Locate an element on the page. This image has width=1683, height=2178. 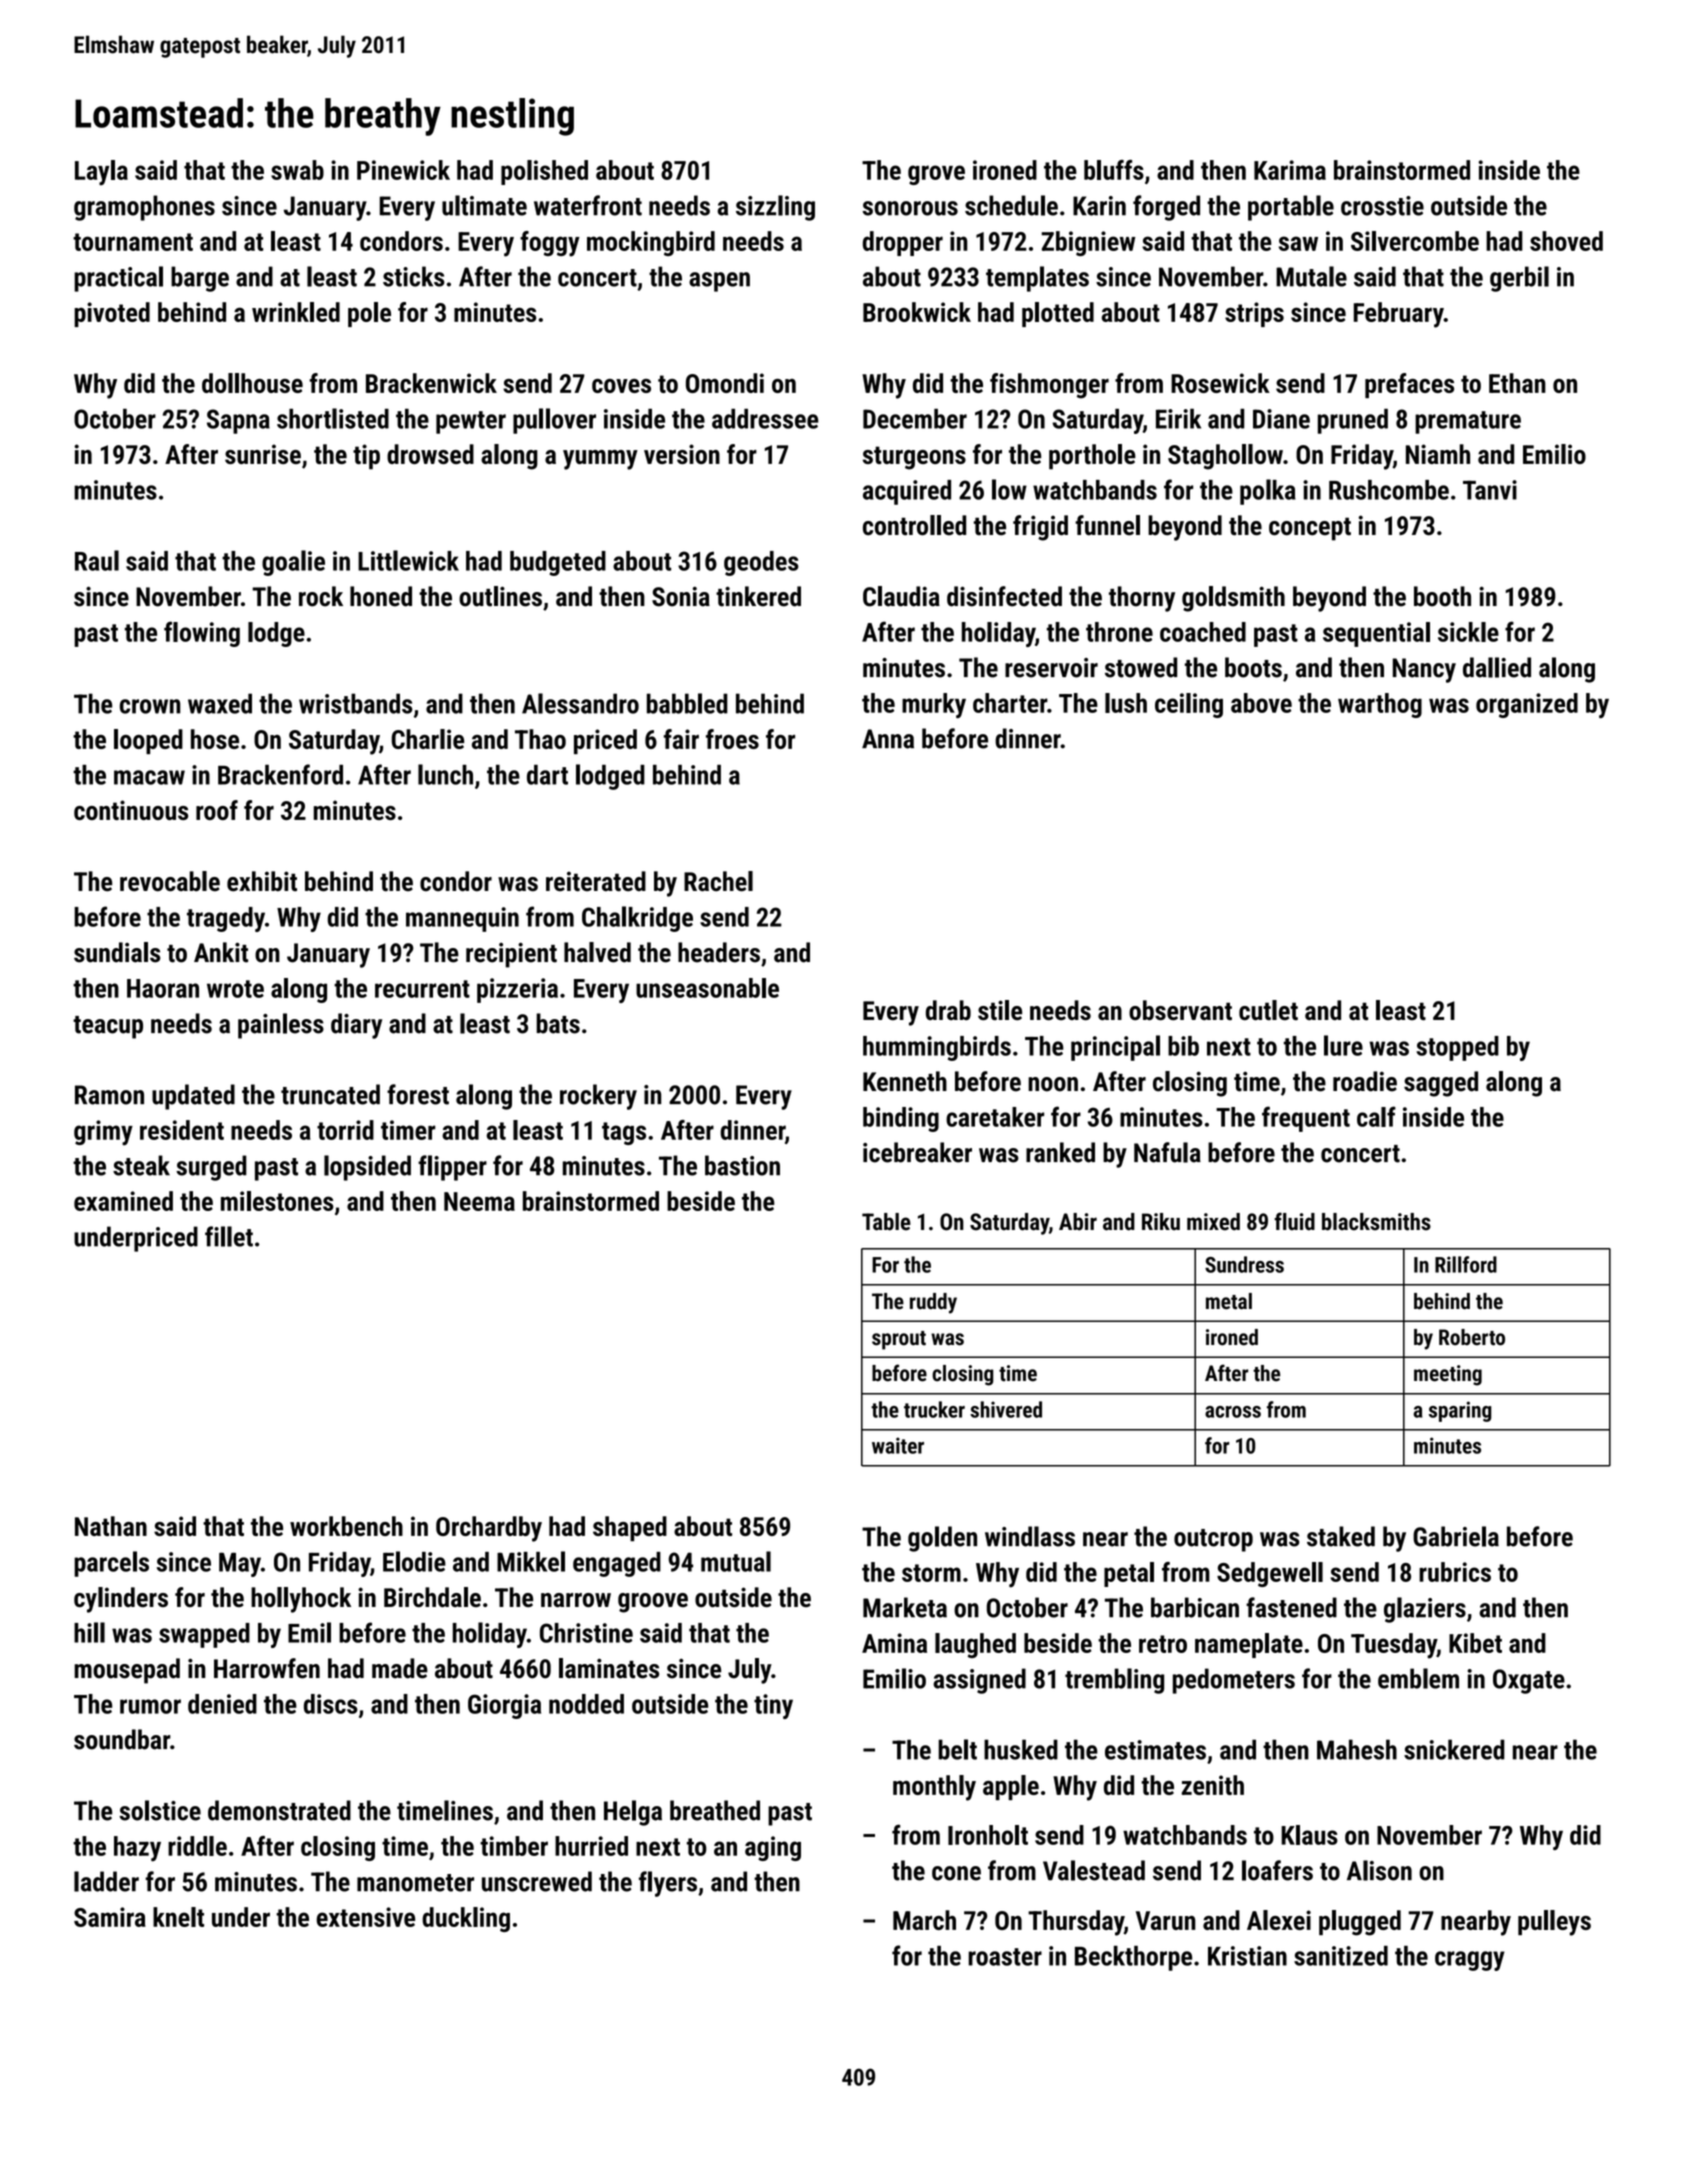
porthole is located at coordinates (1092, 457).
